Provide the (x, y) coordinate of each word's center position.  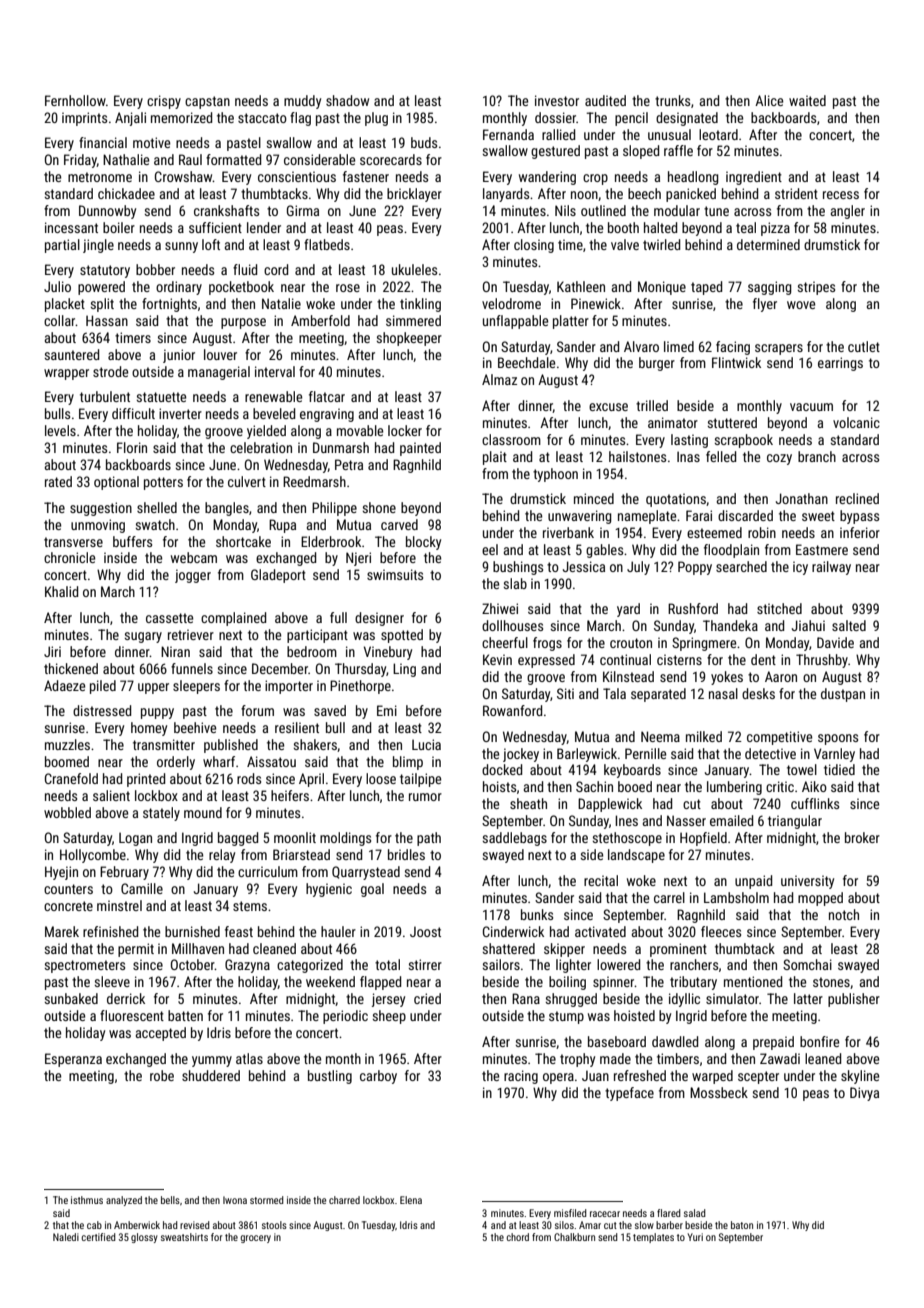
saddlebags (514, 839)
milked (704, 736)
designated (687, 119)
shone (379, 507)
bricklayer (414, 195)
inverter (180, 413)
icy (800, 568)
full (338, 617)
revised (195, 1225)
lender (264, 227)
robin (762, 532)
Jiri (52, 651)
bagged (238, 839)
